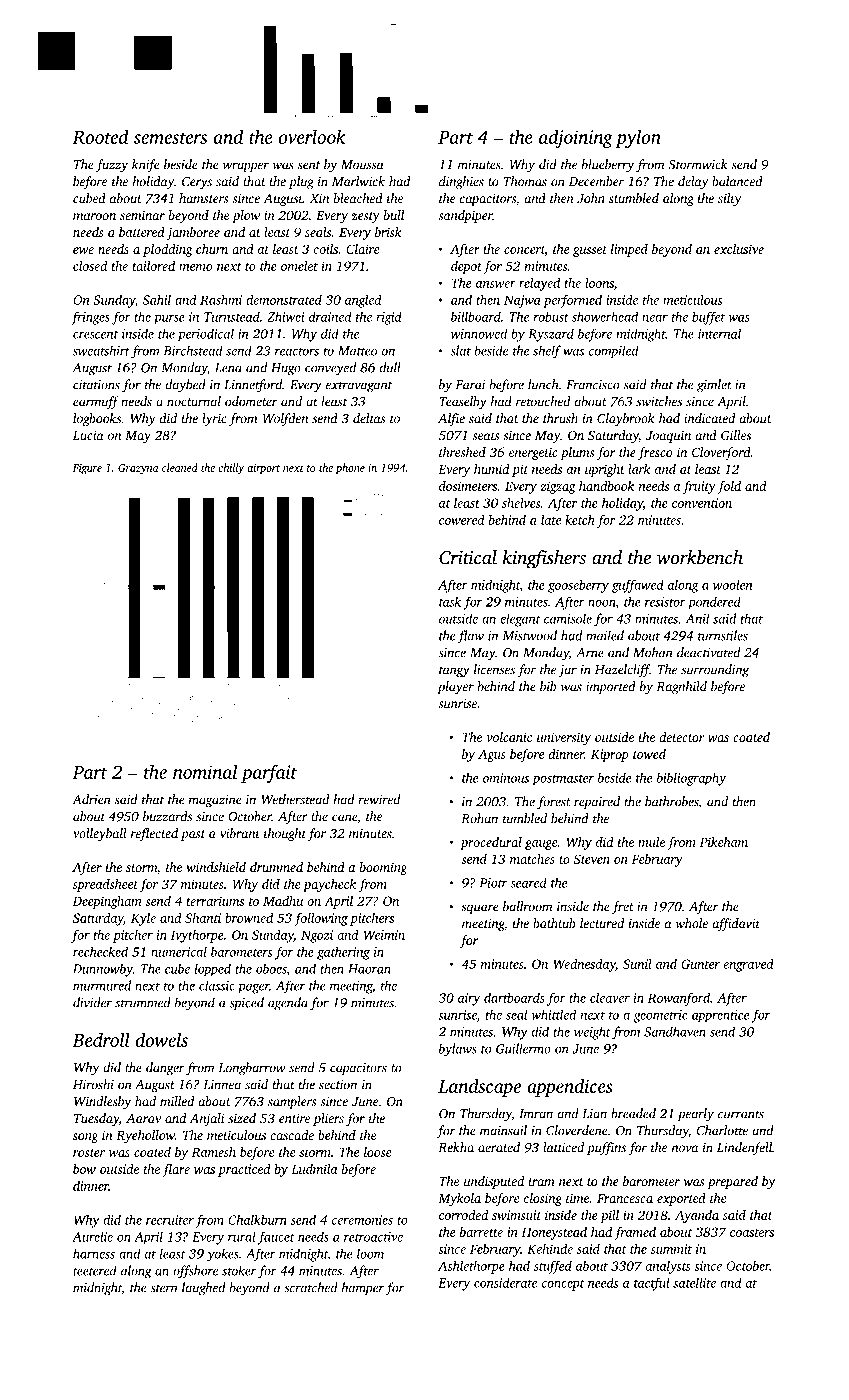  What do you see at coordinates (505, 1282) in the screenshot?
I see `considerate` at bounding box center [505, 1282].
